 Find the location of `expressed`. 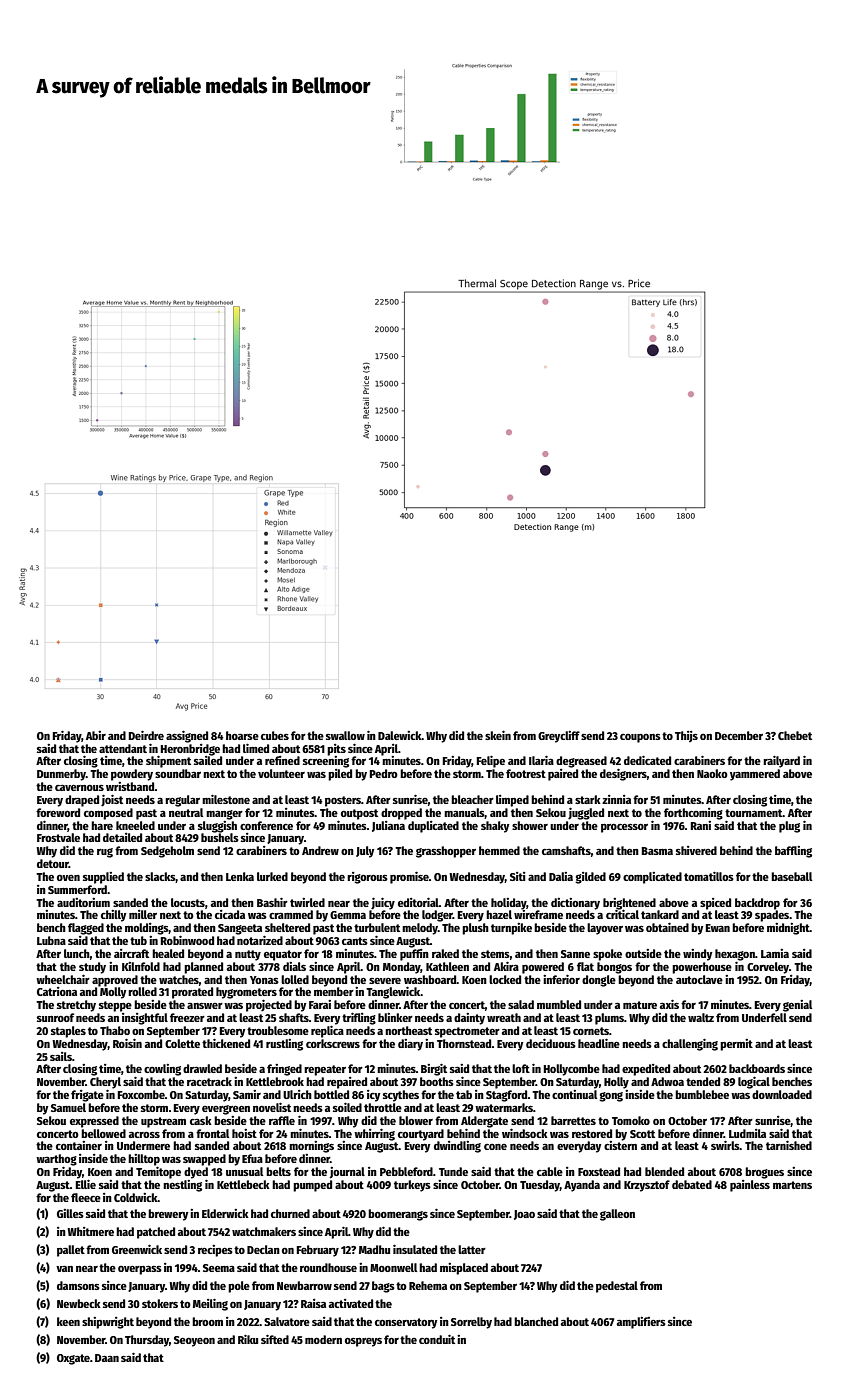

expressed is located at coordinates (94, 1122).
